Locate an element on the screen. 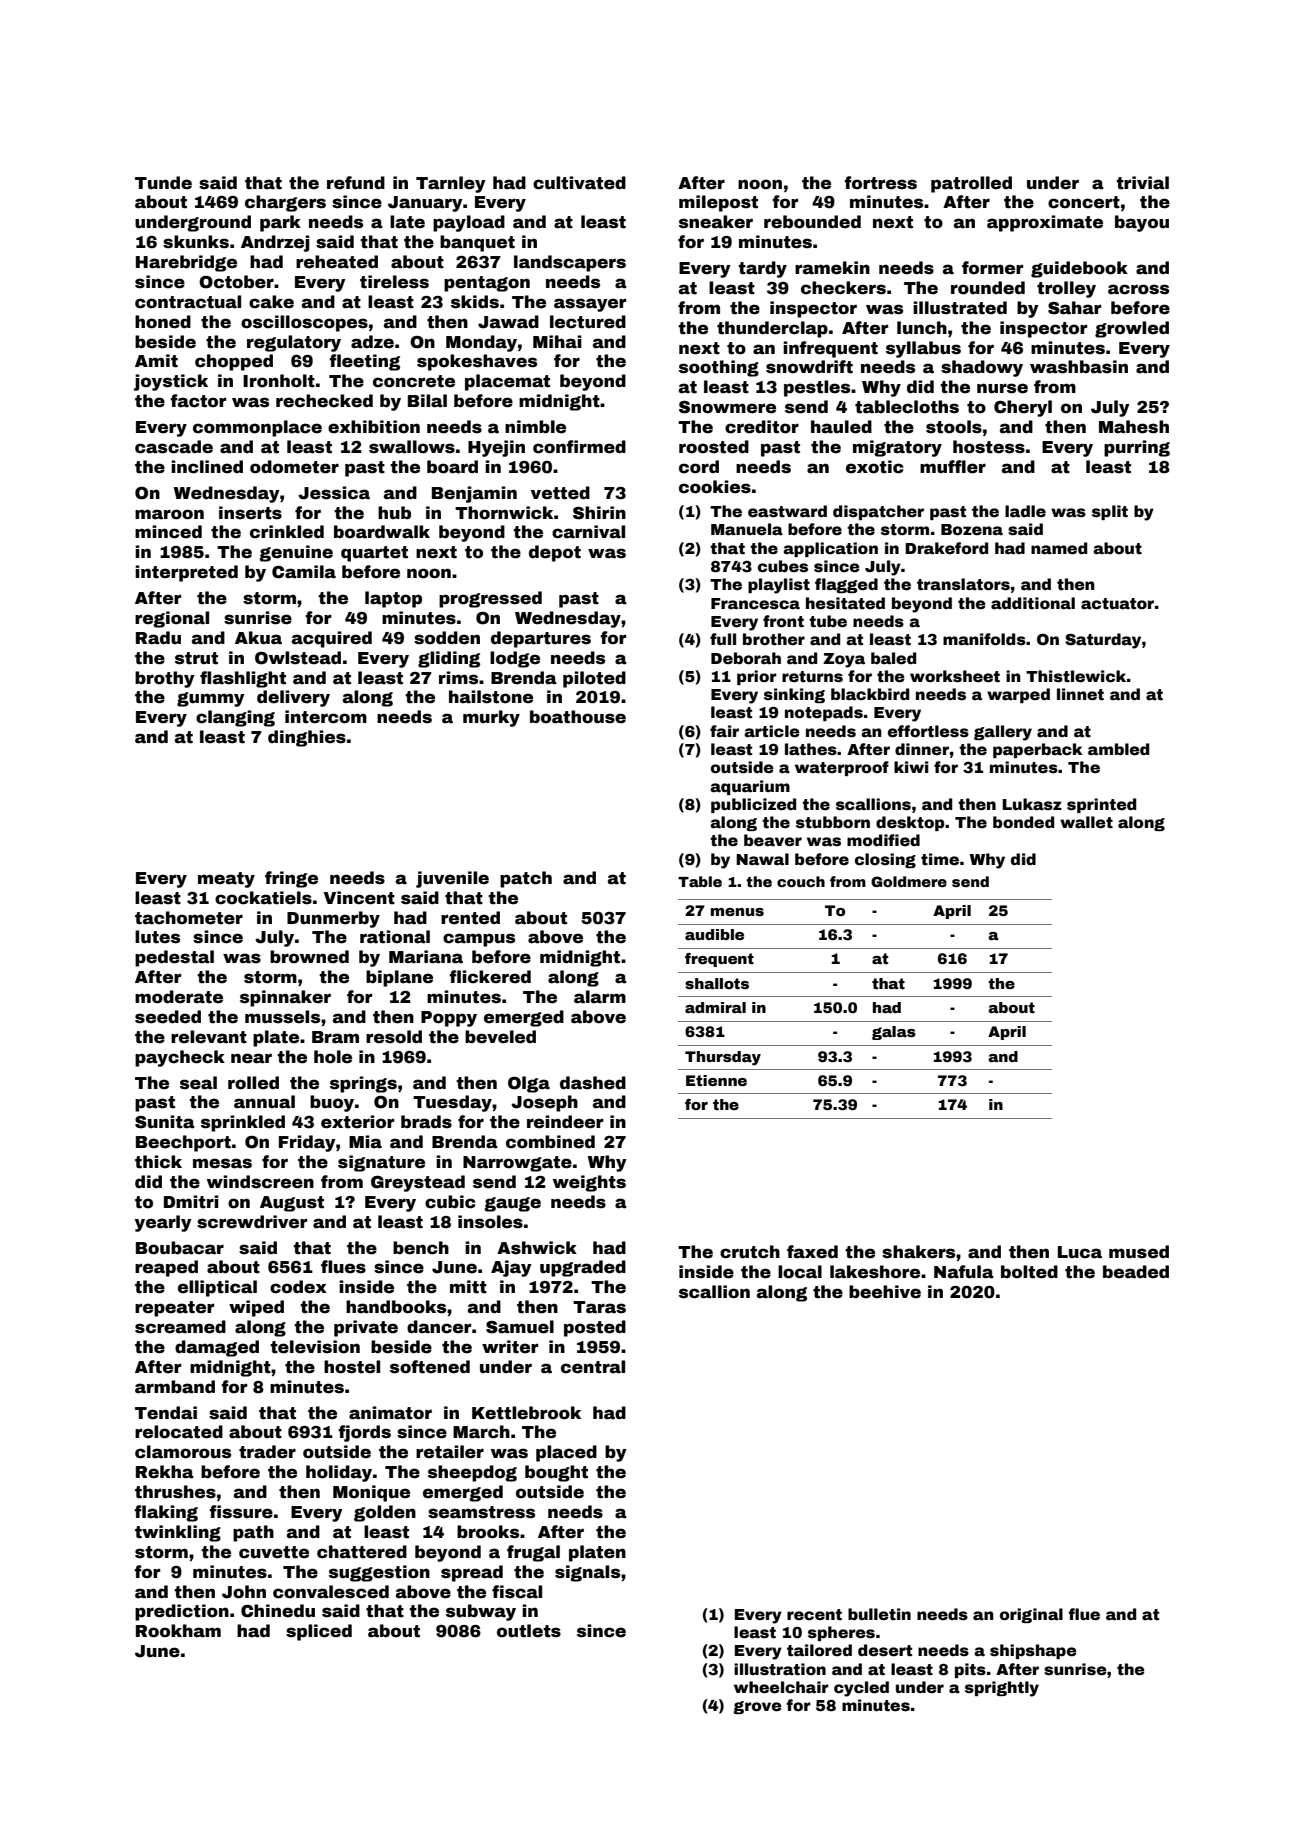 Image resolution: width=1305 pixels, height=1846 pixels. original is located at coordinates (1031, 1615).
